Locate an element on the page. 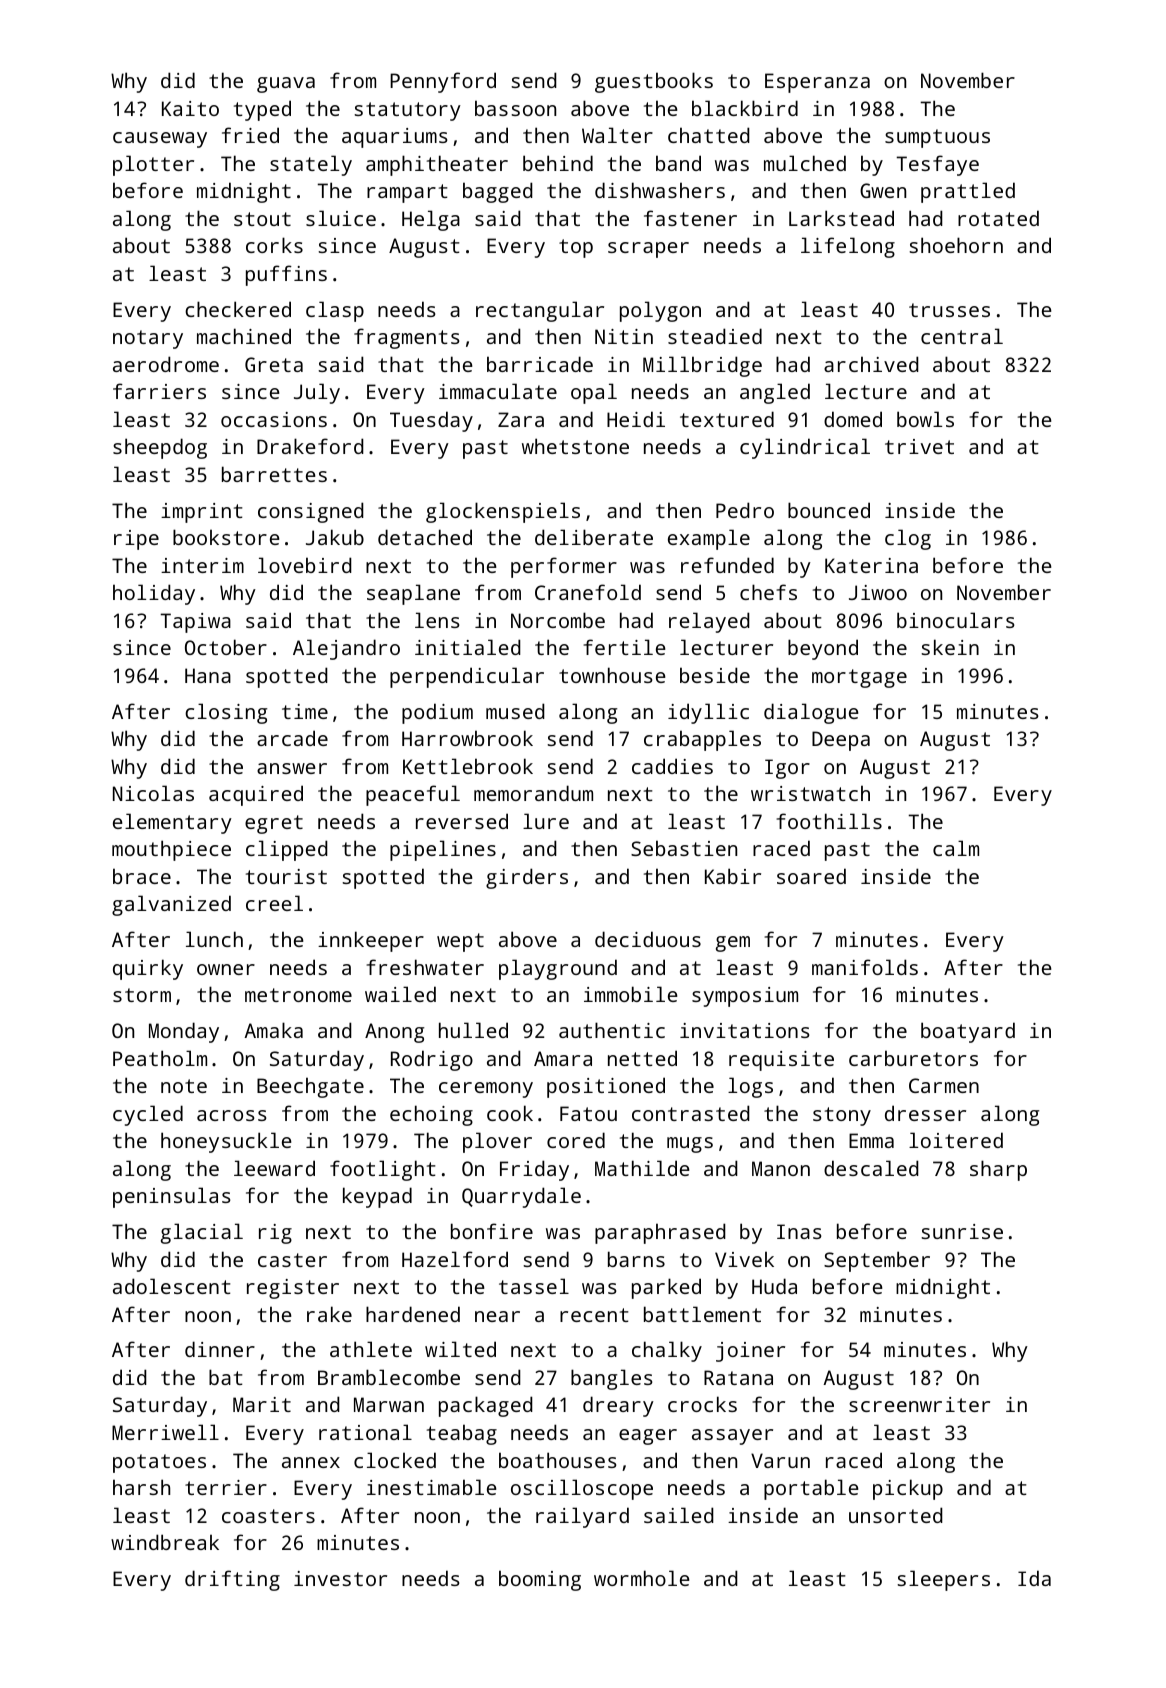 Image resolution: width=1166 pixels, height=1688 pixels. sunrise is located at coordinates (962, 1231).
